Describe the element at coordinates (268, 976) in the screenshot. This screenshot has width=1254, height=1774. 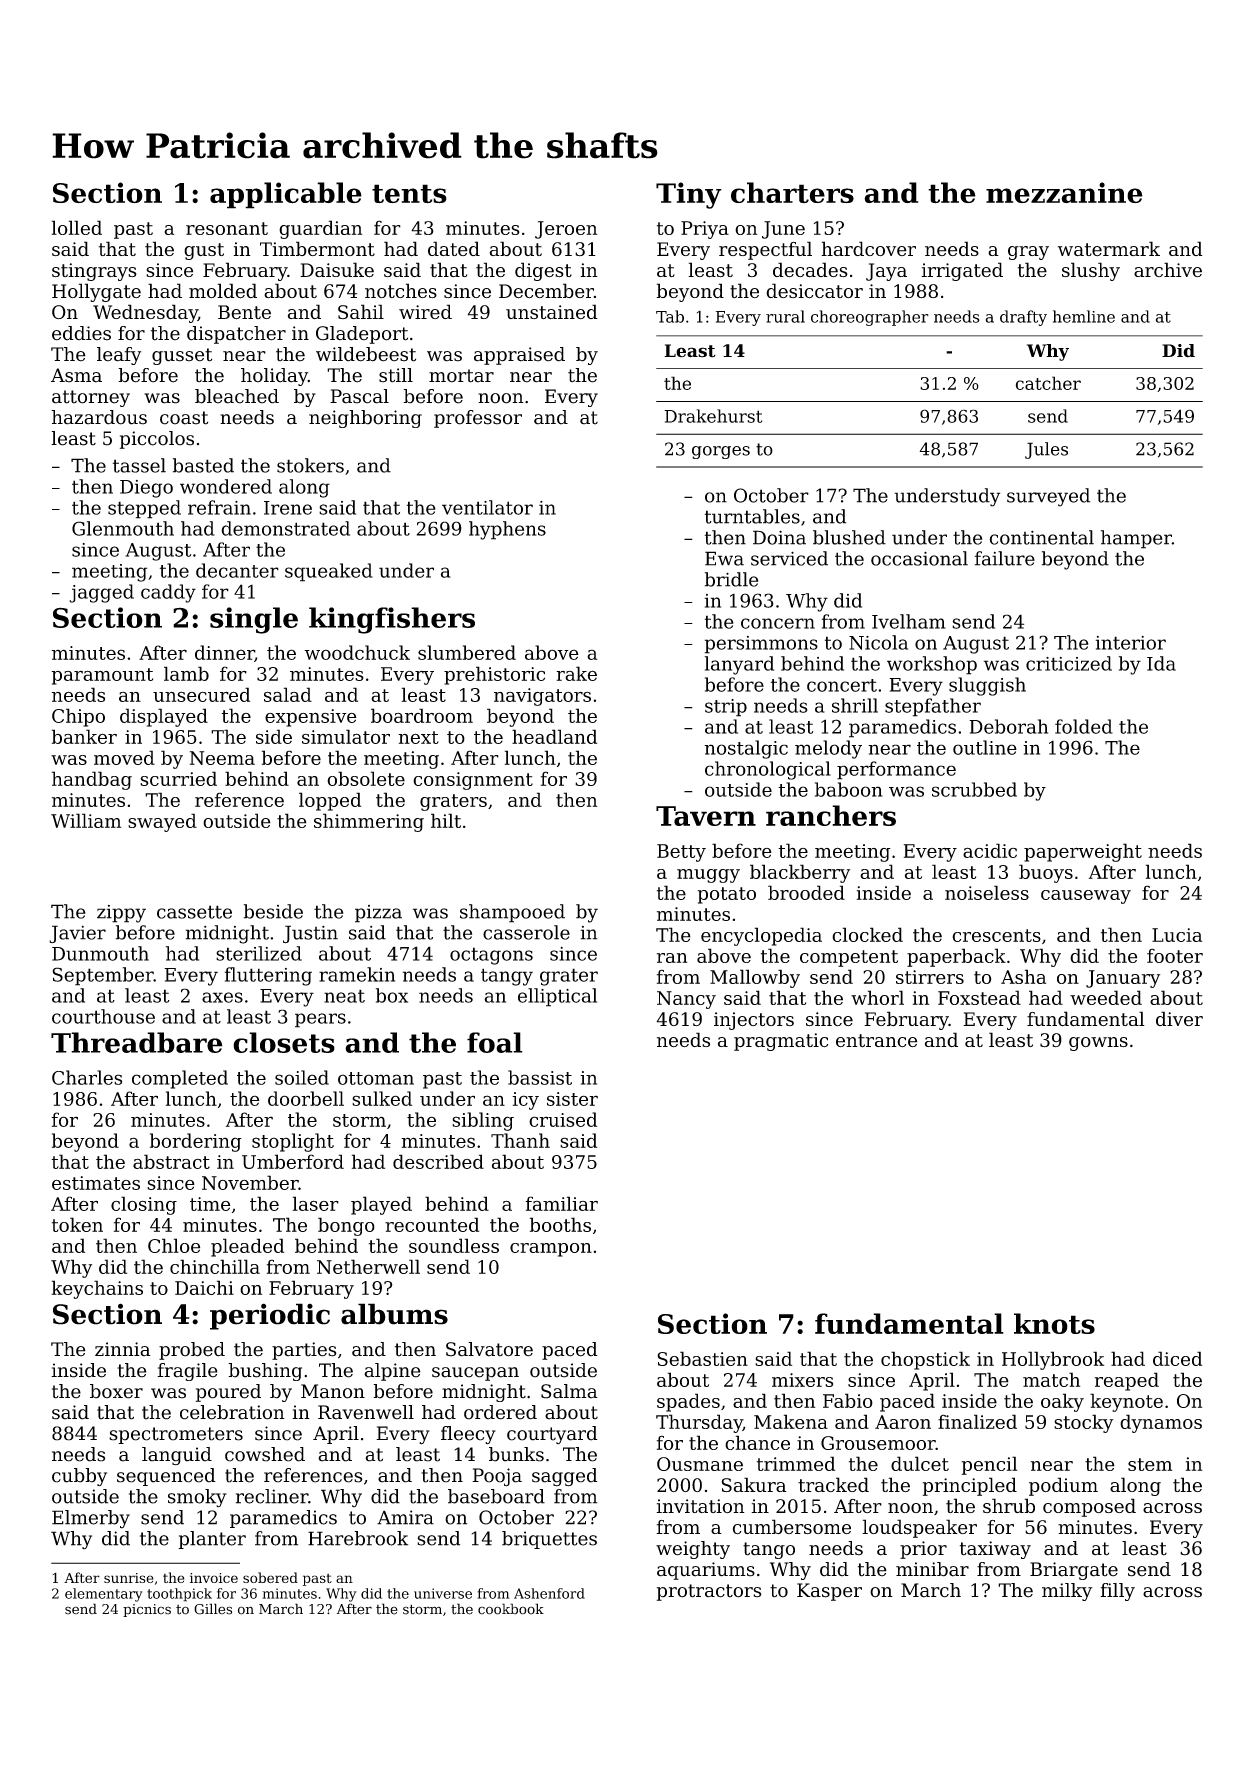
I see `fluttering` at that location.
